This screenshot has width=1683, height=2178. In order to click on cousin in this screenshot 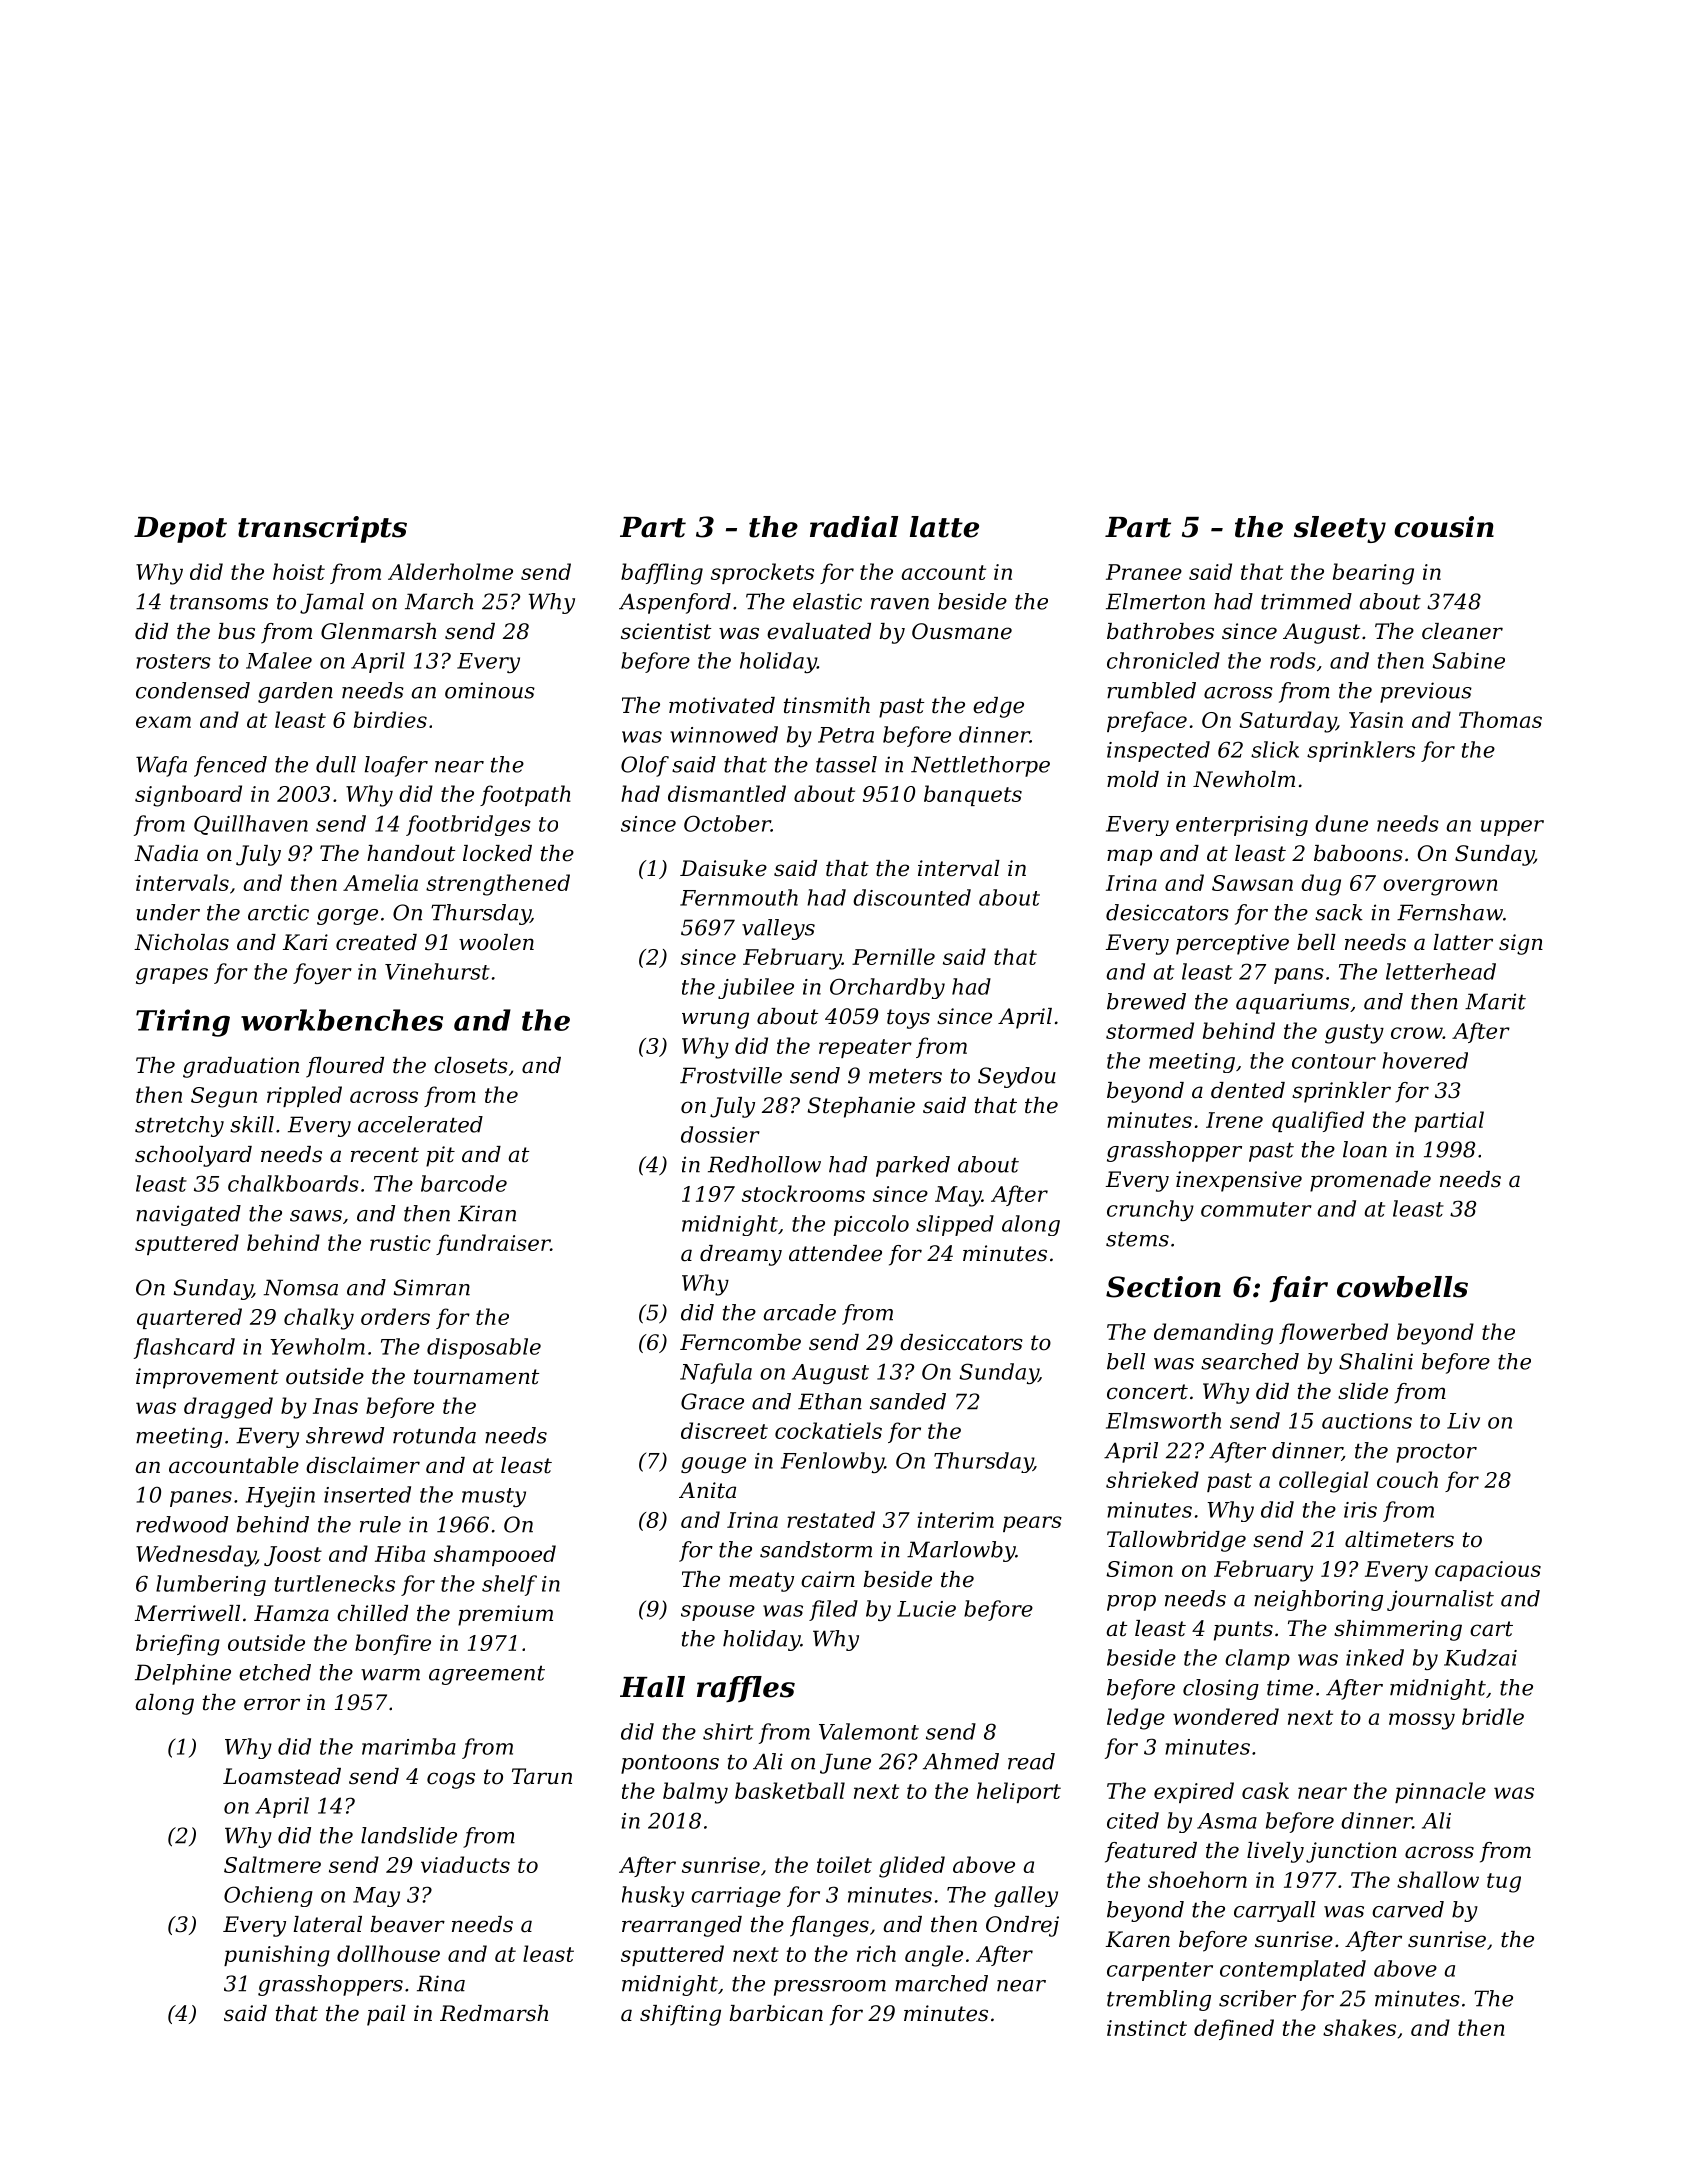, I will do `click(1444, 527)`.
